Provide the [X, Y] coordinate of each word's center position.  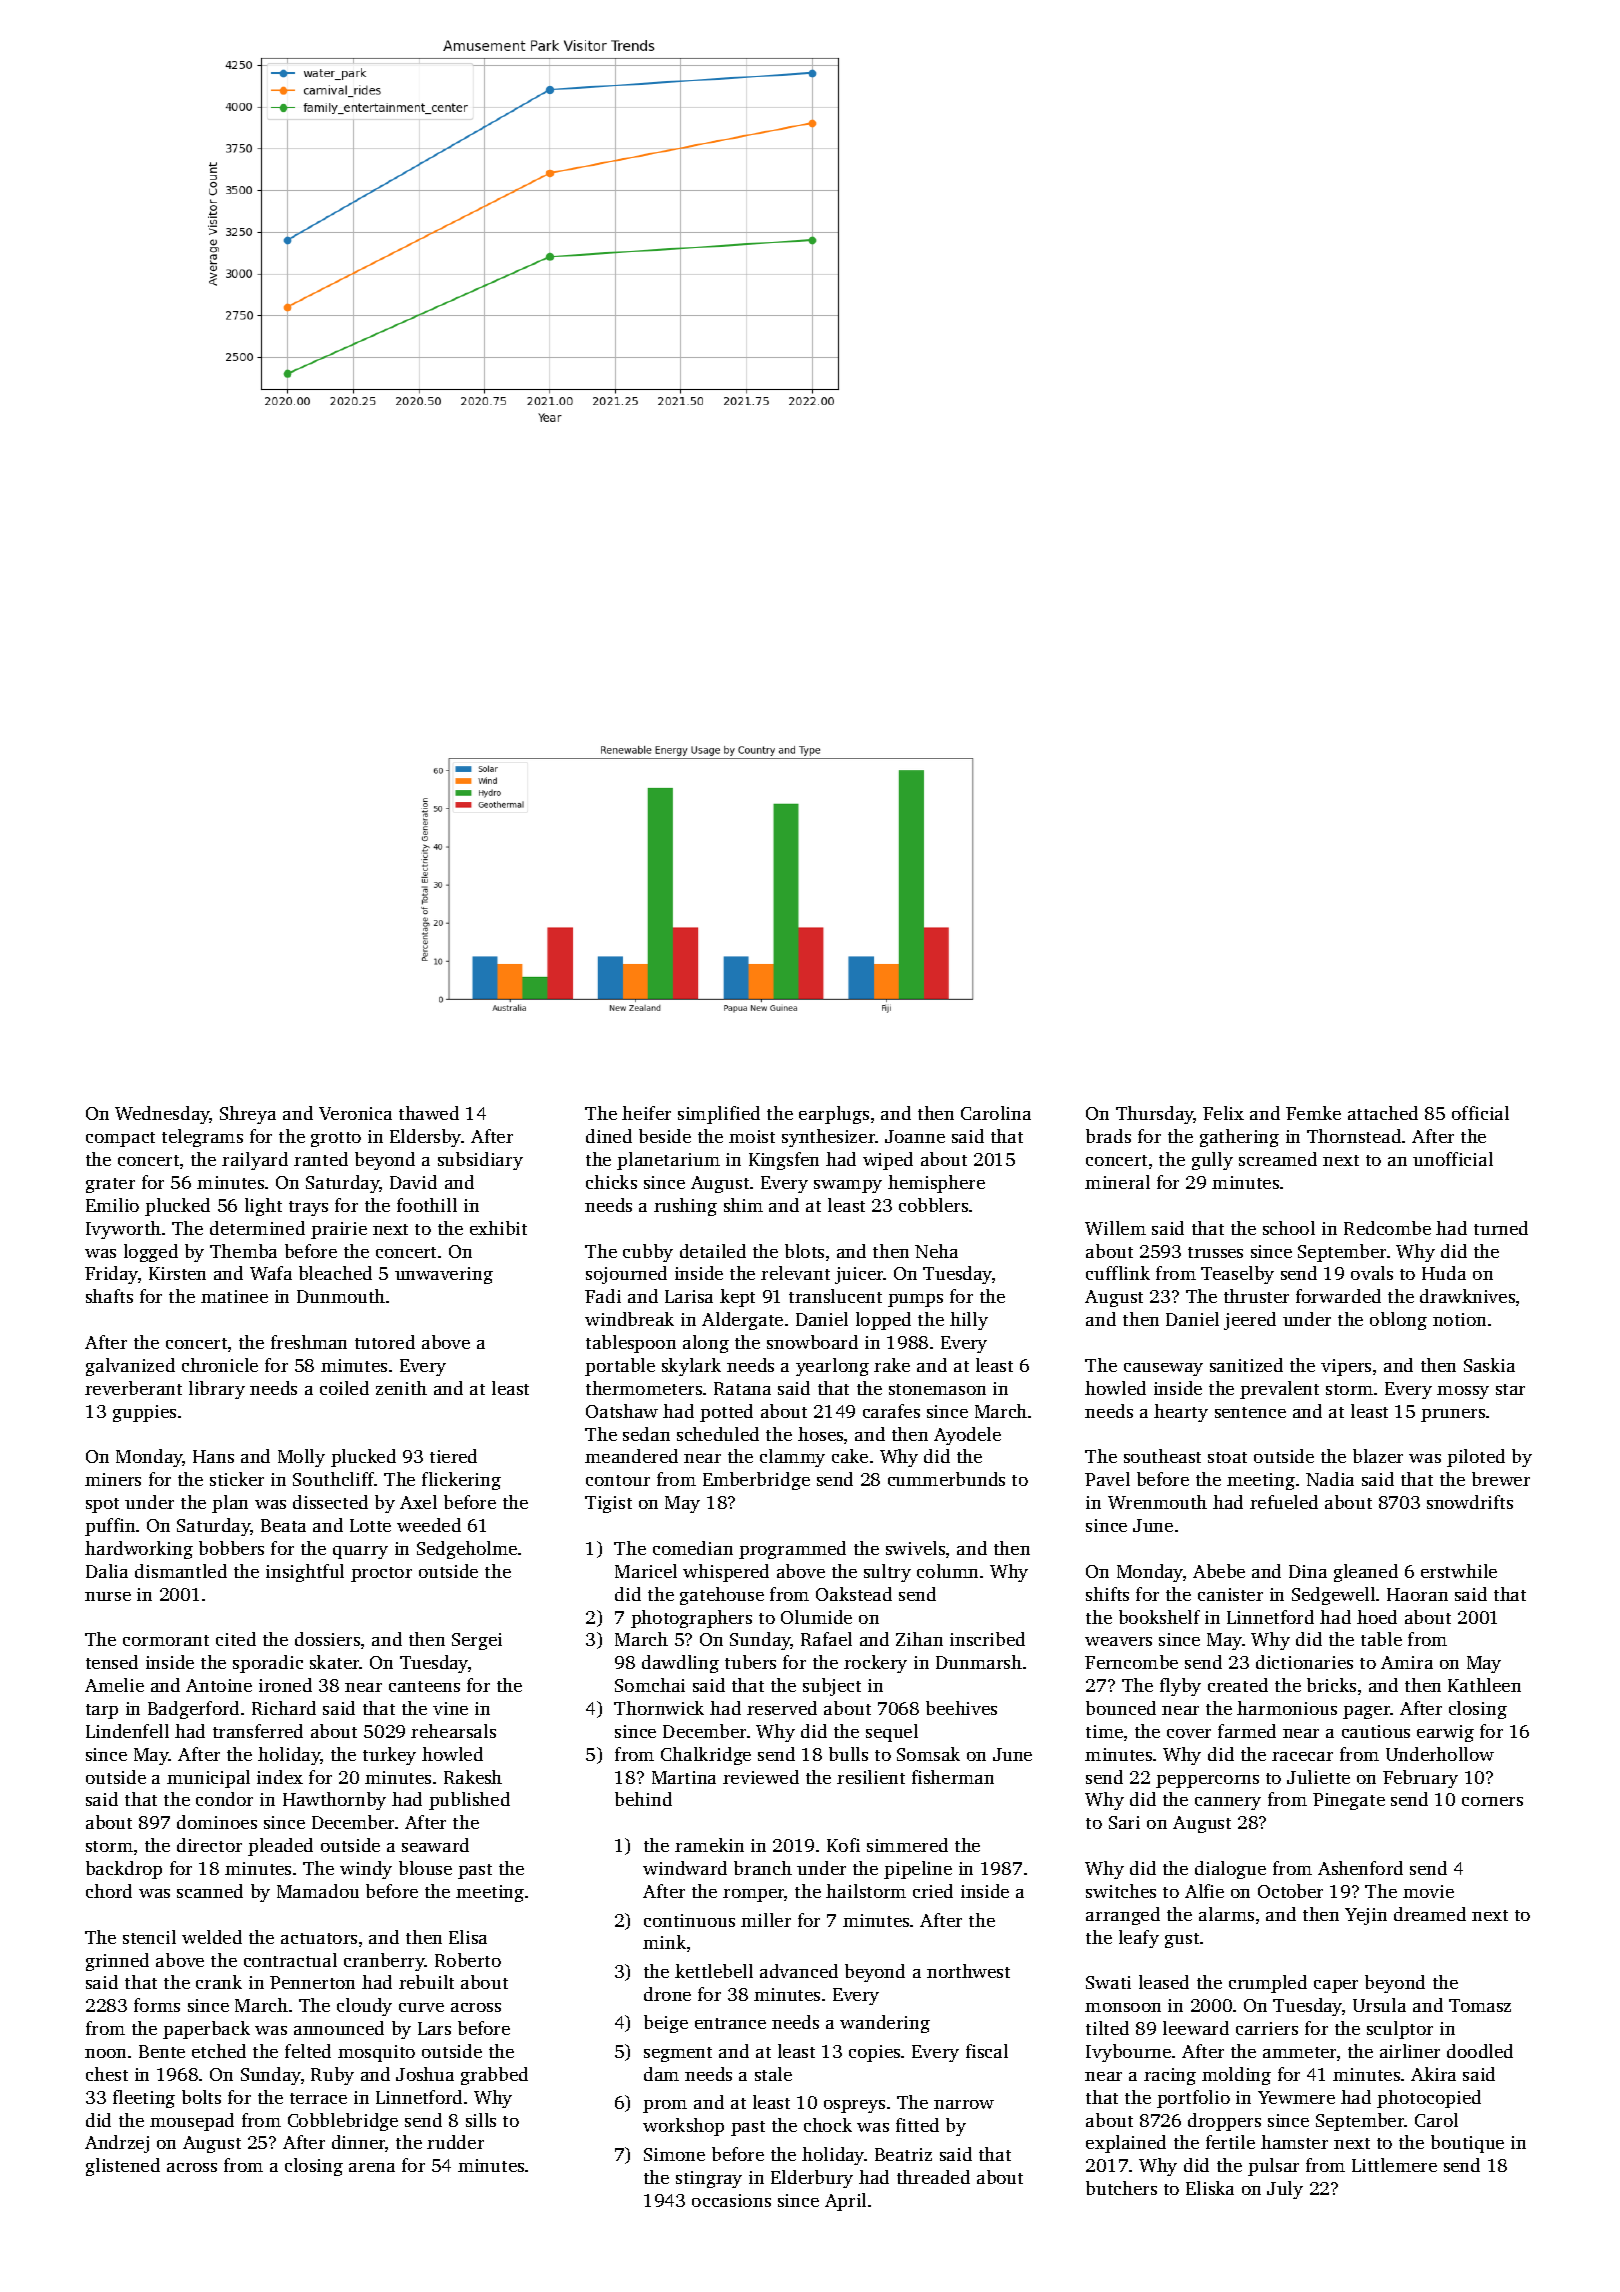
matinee [234, 1296]
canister [1230, 1594]
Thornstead [1354, 1136]
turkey [389, 1756]
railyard [255, 1161]
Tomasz [1480, 2005]
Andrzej [117, 2144]
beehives [961, 1708]
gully [1212, 1161]
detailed [713, 1251]
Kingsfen [784, 1161]
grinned [117, 1962]
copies [874, 2053]
